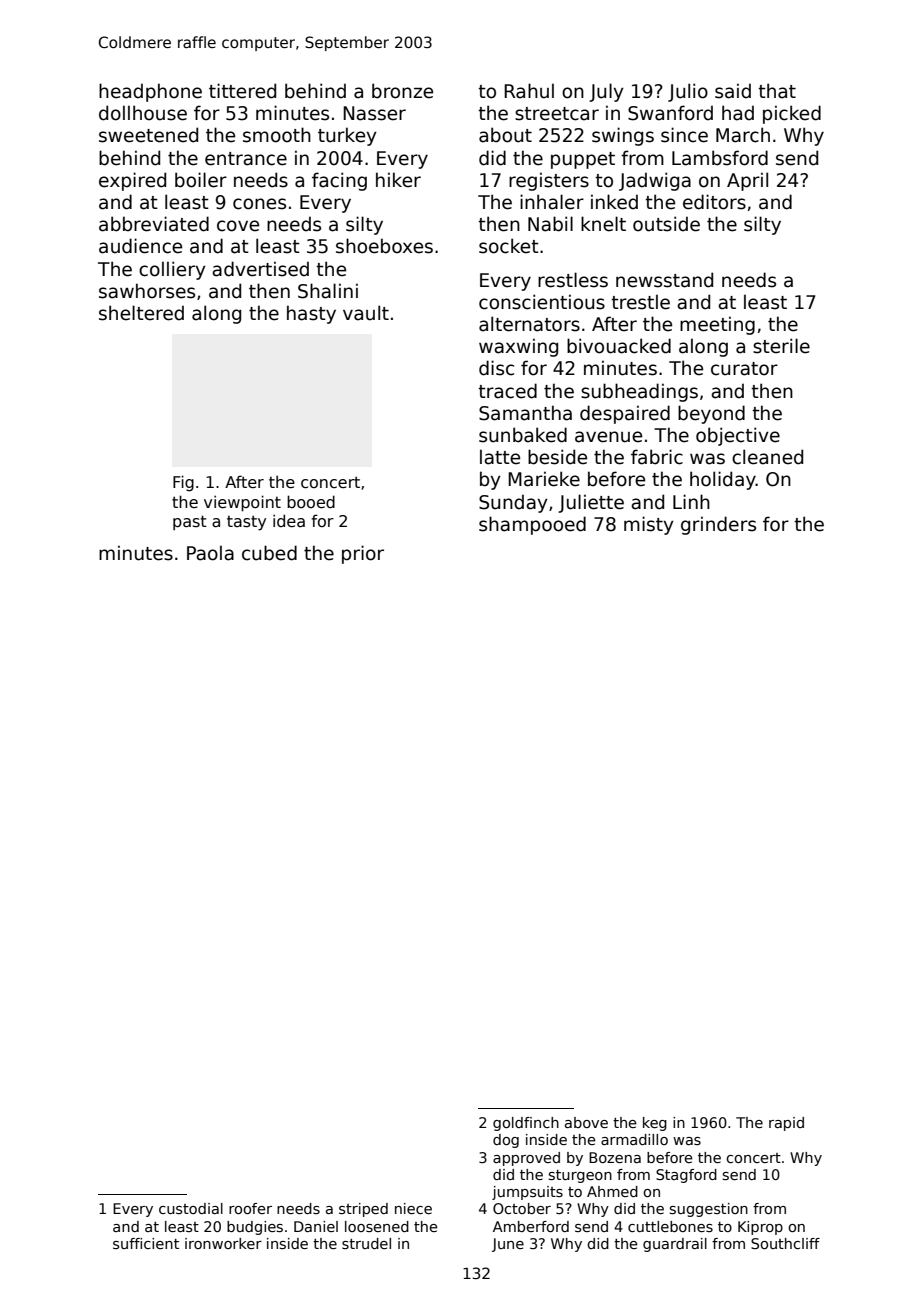  Describe the element at coordinates (507, 391) in the page. I see `traced` at that location.
